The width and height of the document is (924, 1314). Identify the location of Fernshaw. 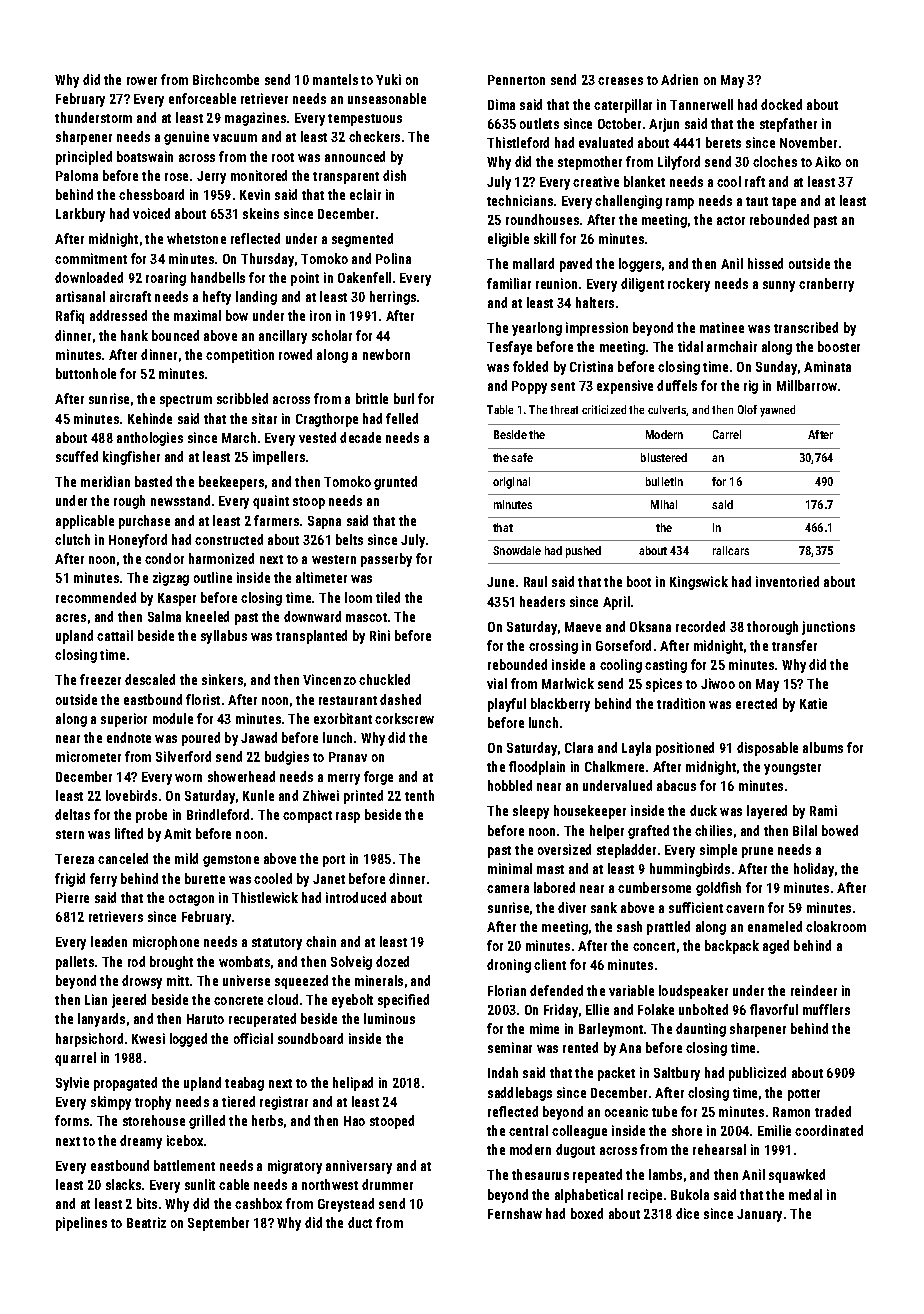
(515, 1213).
